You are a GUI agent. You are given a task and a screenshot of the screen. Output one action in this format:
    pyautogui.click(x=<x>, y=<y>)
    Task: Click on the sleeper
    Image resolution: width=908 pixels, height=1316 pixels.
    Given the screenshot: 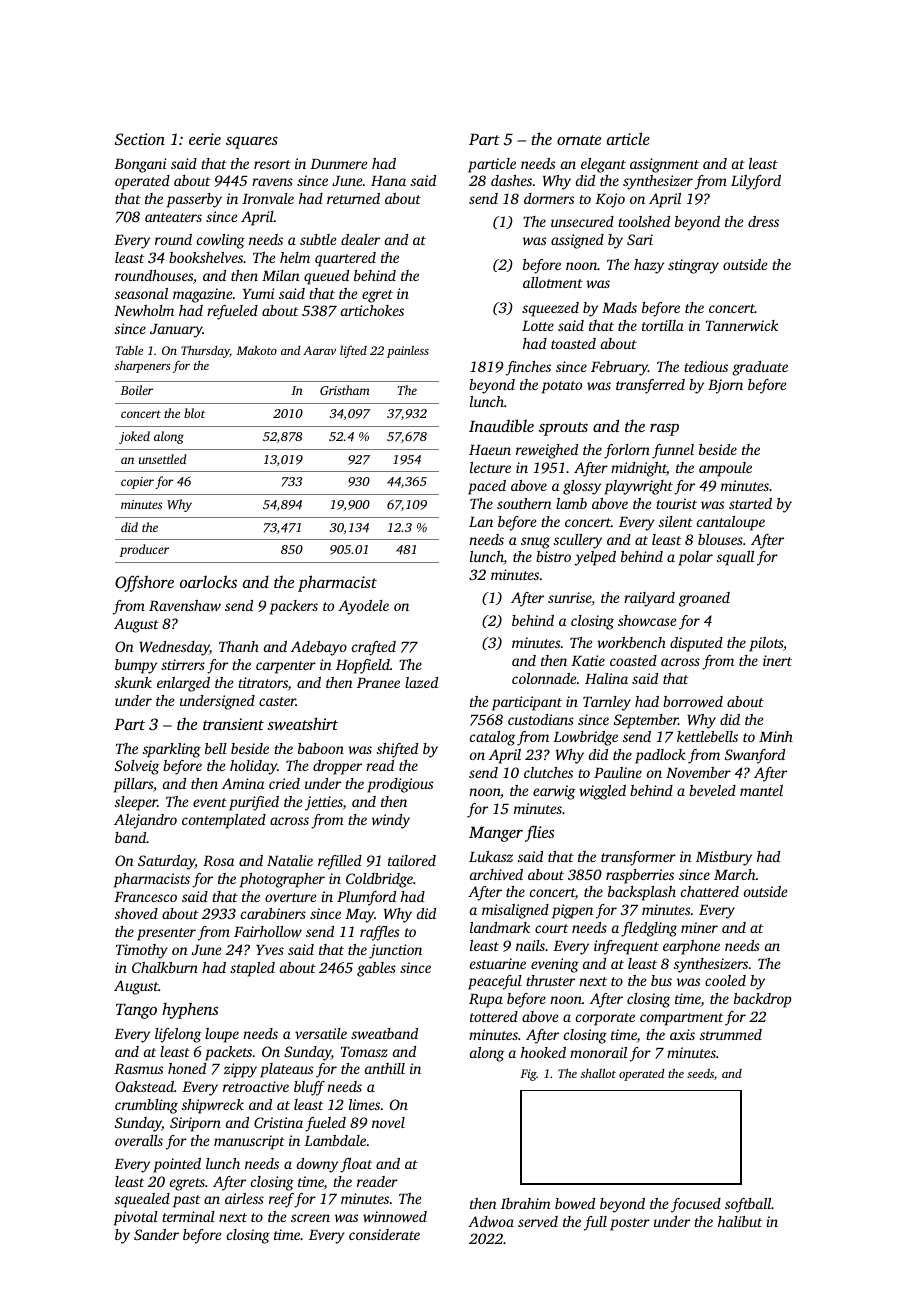 What is the action you would take?
    pyautogui.click(x=136, y=803)
